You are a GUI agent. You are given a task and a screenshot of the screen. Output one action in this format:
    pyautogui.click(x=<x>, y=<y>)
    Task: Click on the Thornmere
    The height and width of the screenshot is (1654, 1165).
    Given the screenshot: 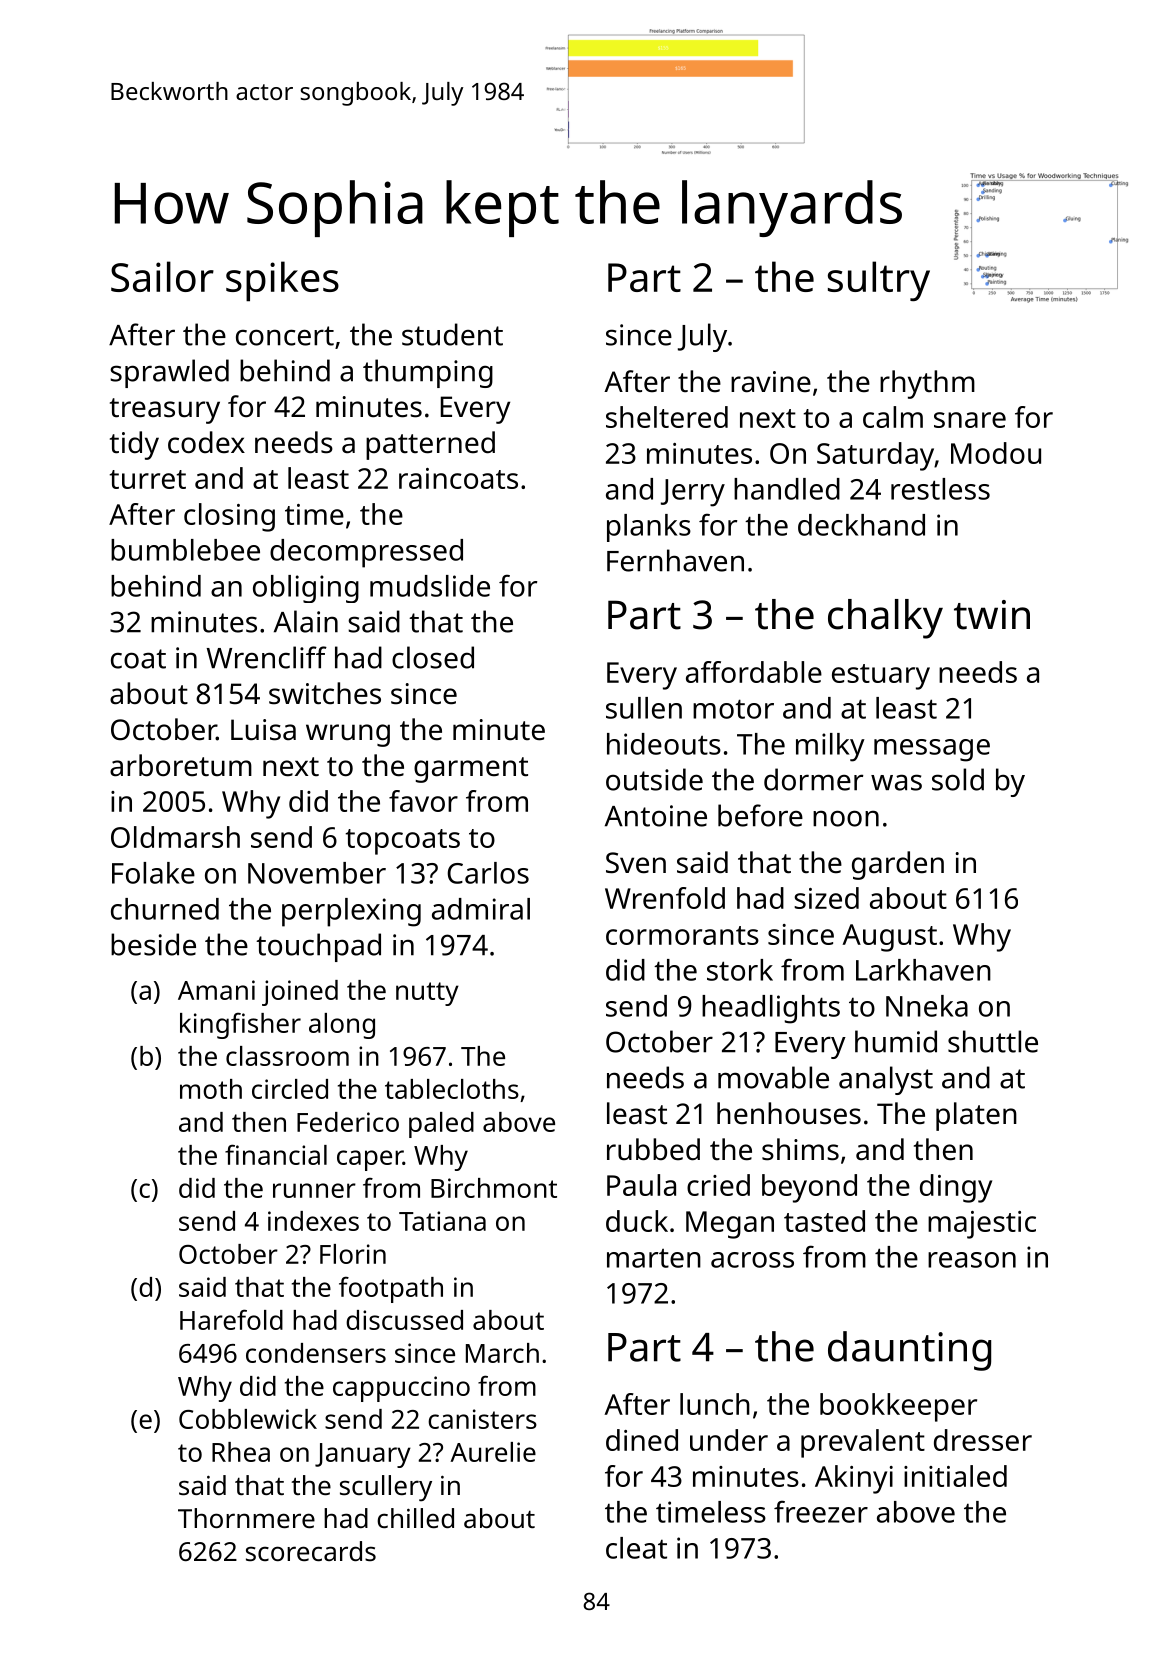 What is the action you would take?
    pyautogui.click(x=246, y=1518)
